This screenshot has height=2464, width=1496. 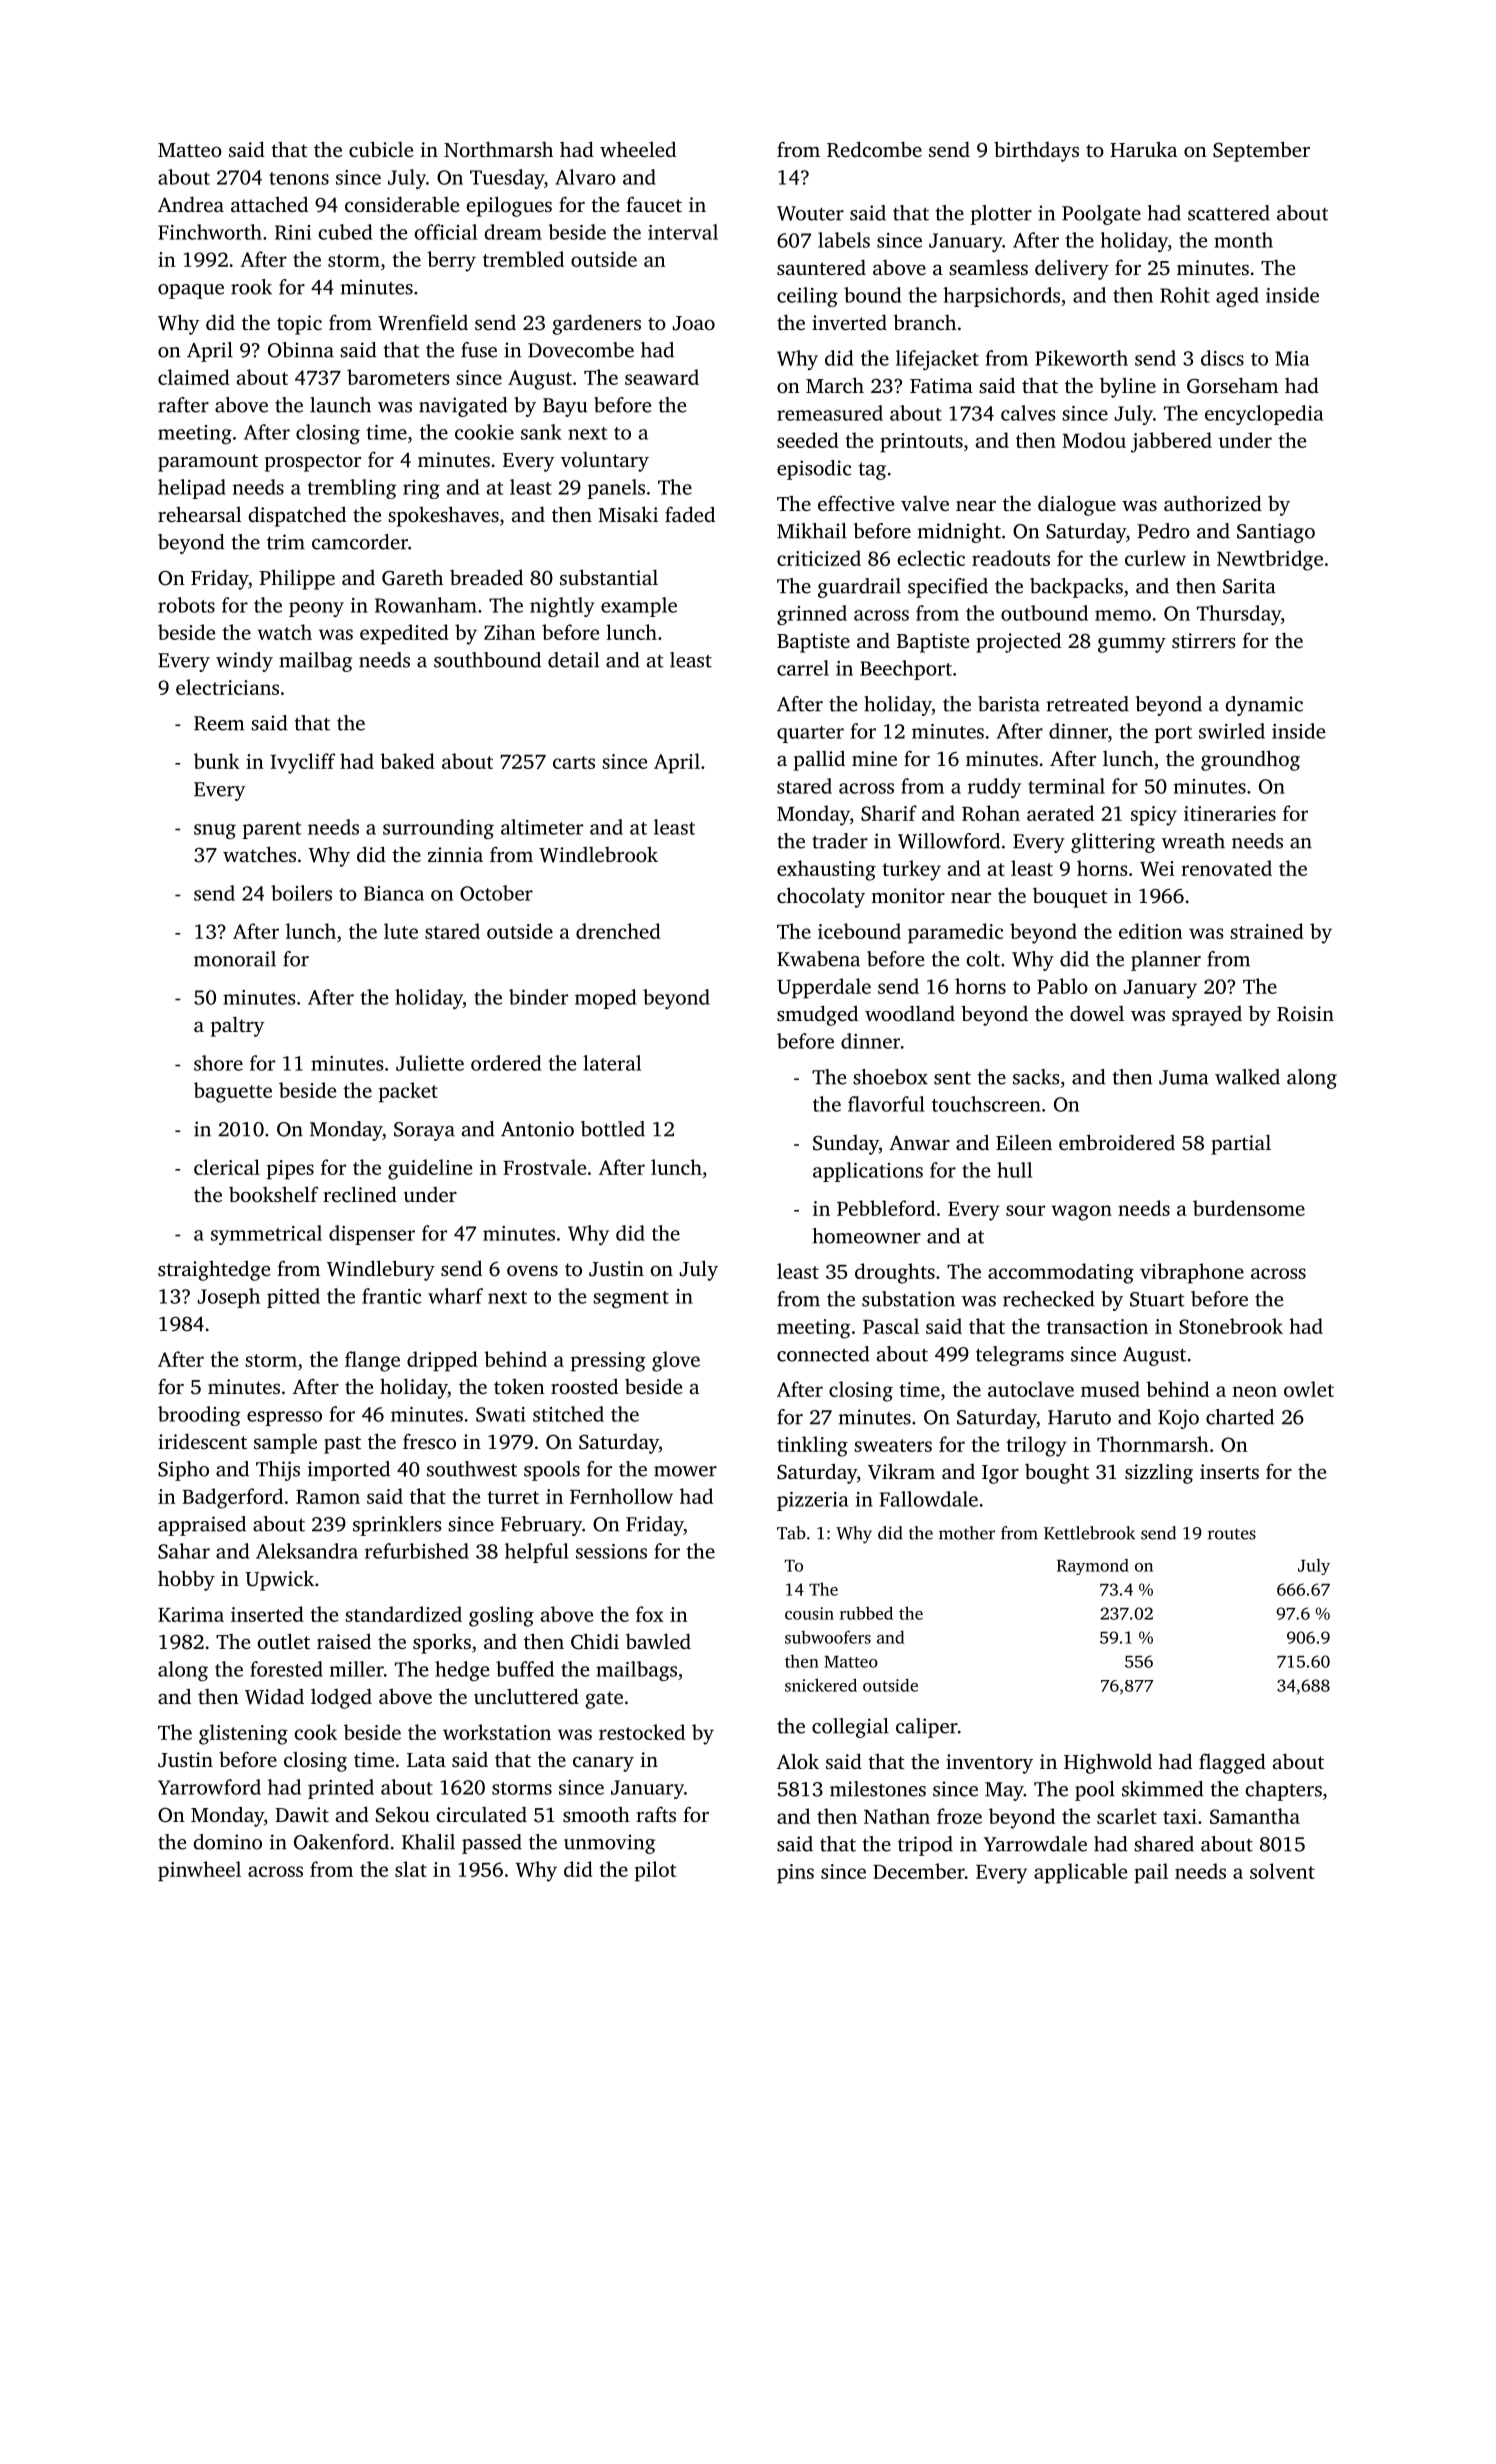 What do you see at coordinates (609, 577) in the screenshot?
I see `substantial` at bounding box center [609, 577].
